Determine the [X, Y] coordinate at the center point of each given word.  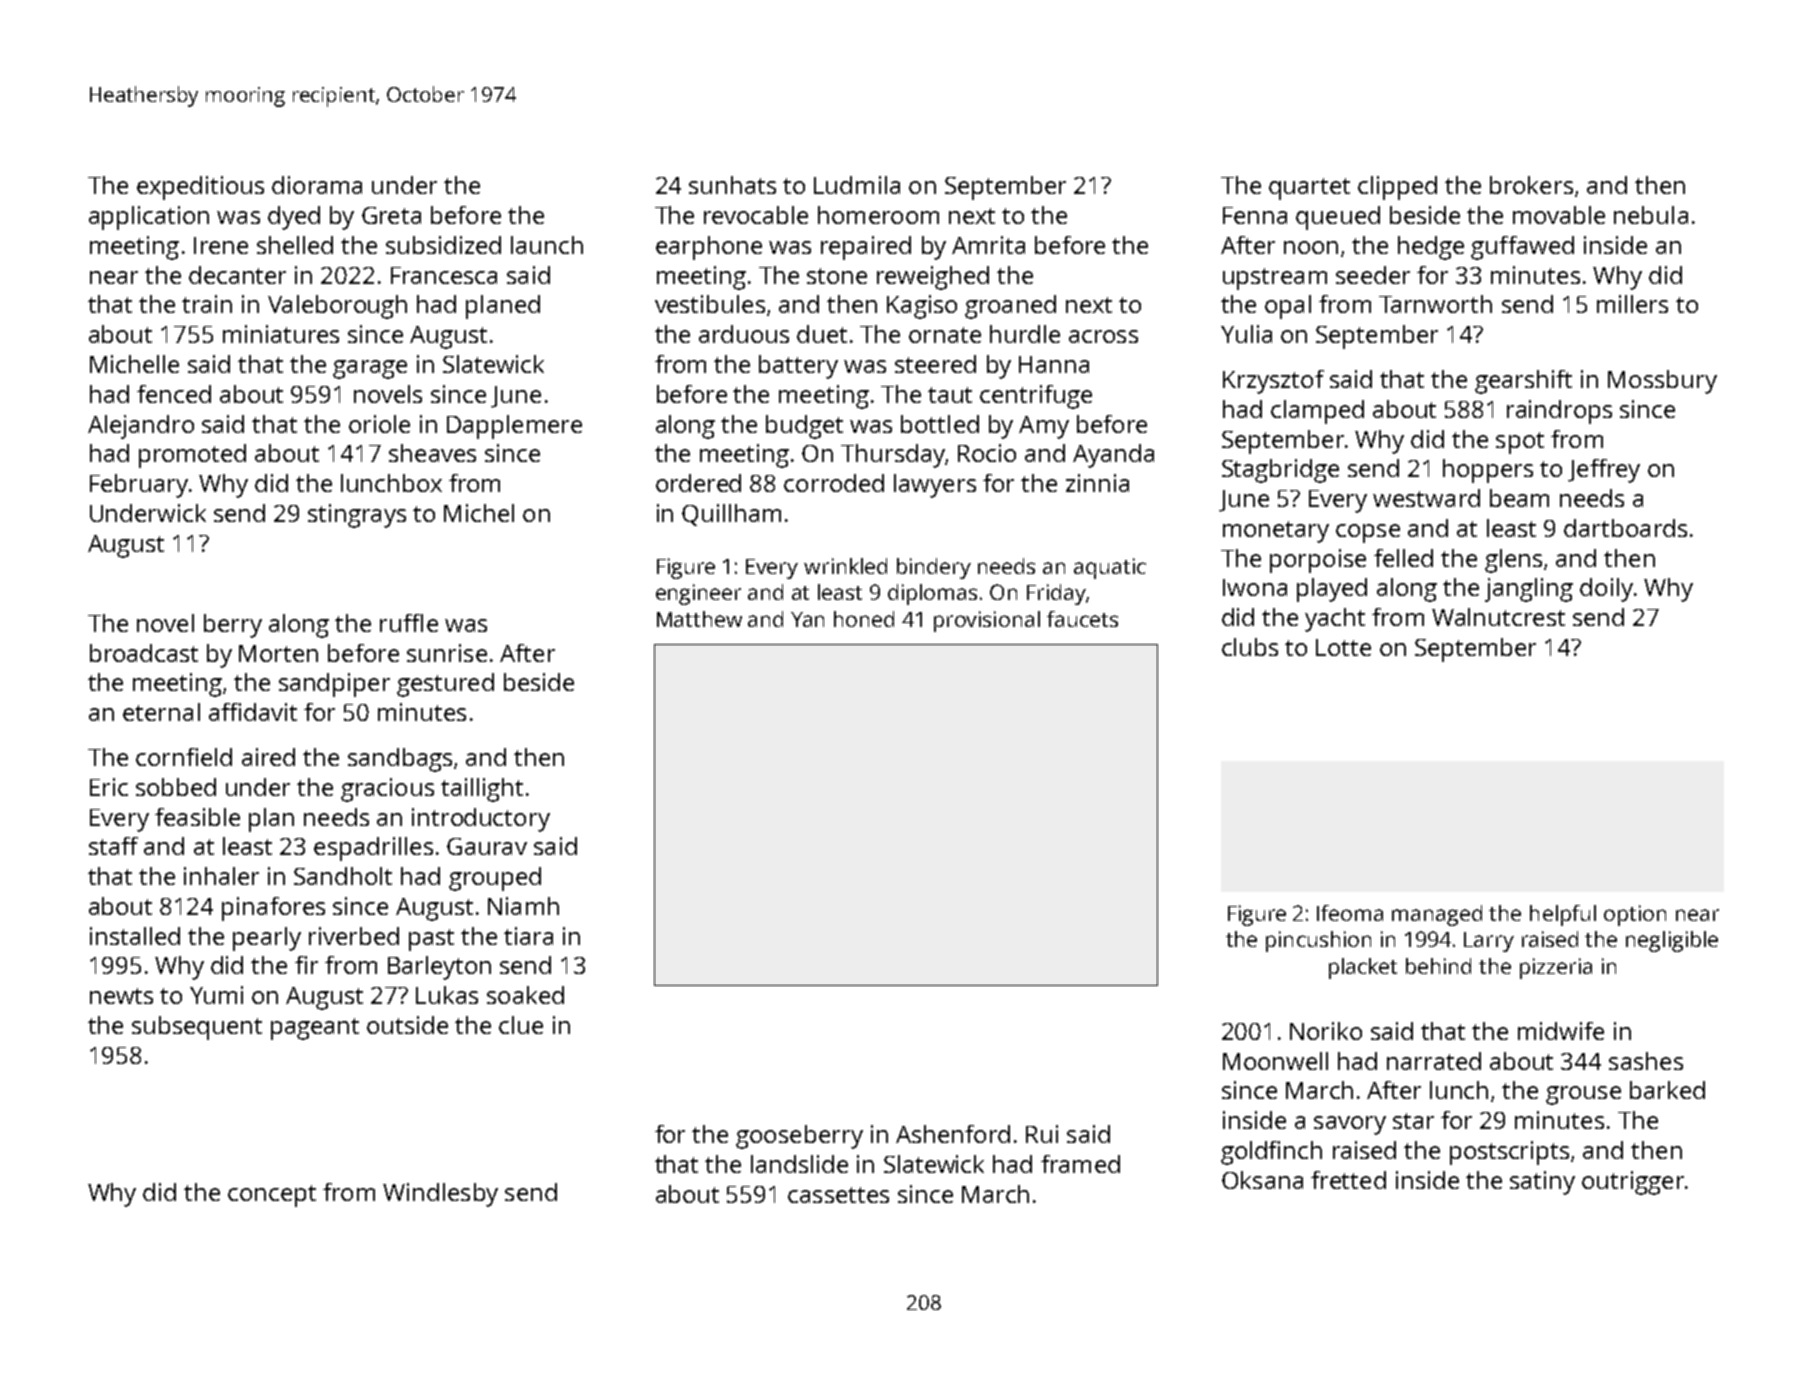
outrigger [1633, 1183]
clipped [1397, 188]
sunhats [732, 185]
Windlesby [440, 1195]
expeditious [200, 188]
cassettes [838, 1195]
